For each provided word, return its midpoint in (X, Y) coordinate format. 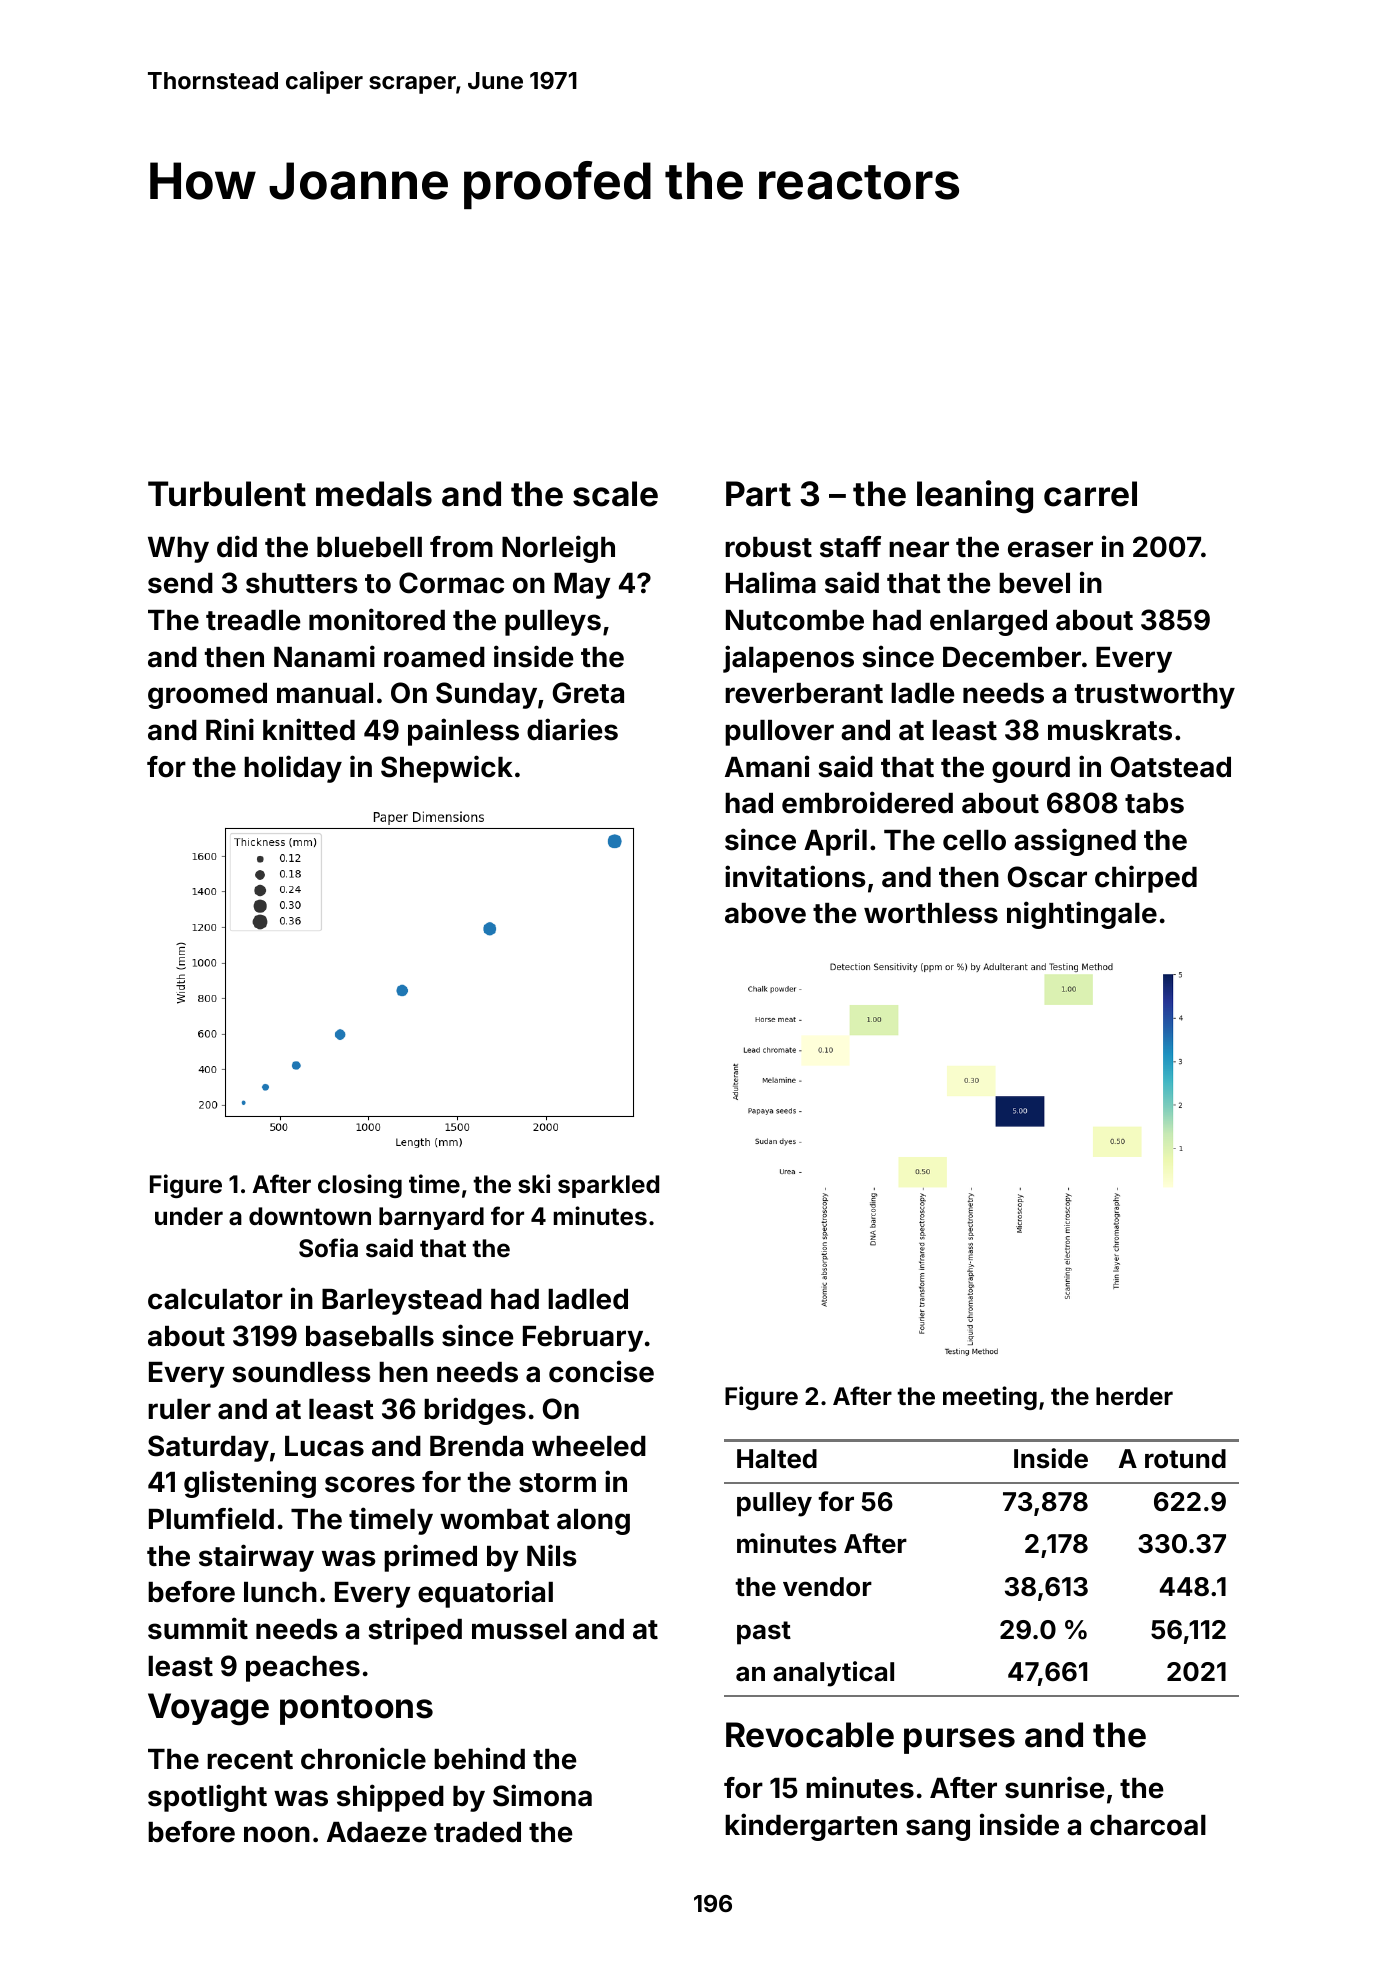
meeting (990, 1398)
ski (534, 1184)
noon (277, 1834)
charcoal (1148, 1825)
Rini (230, 729)
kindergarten (811, 1827)
